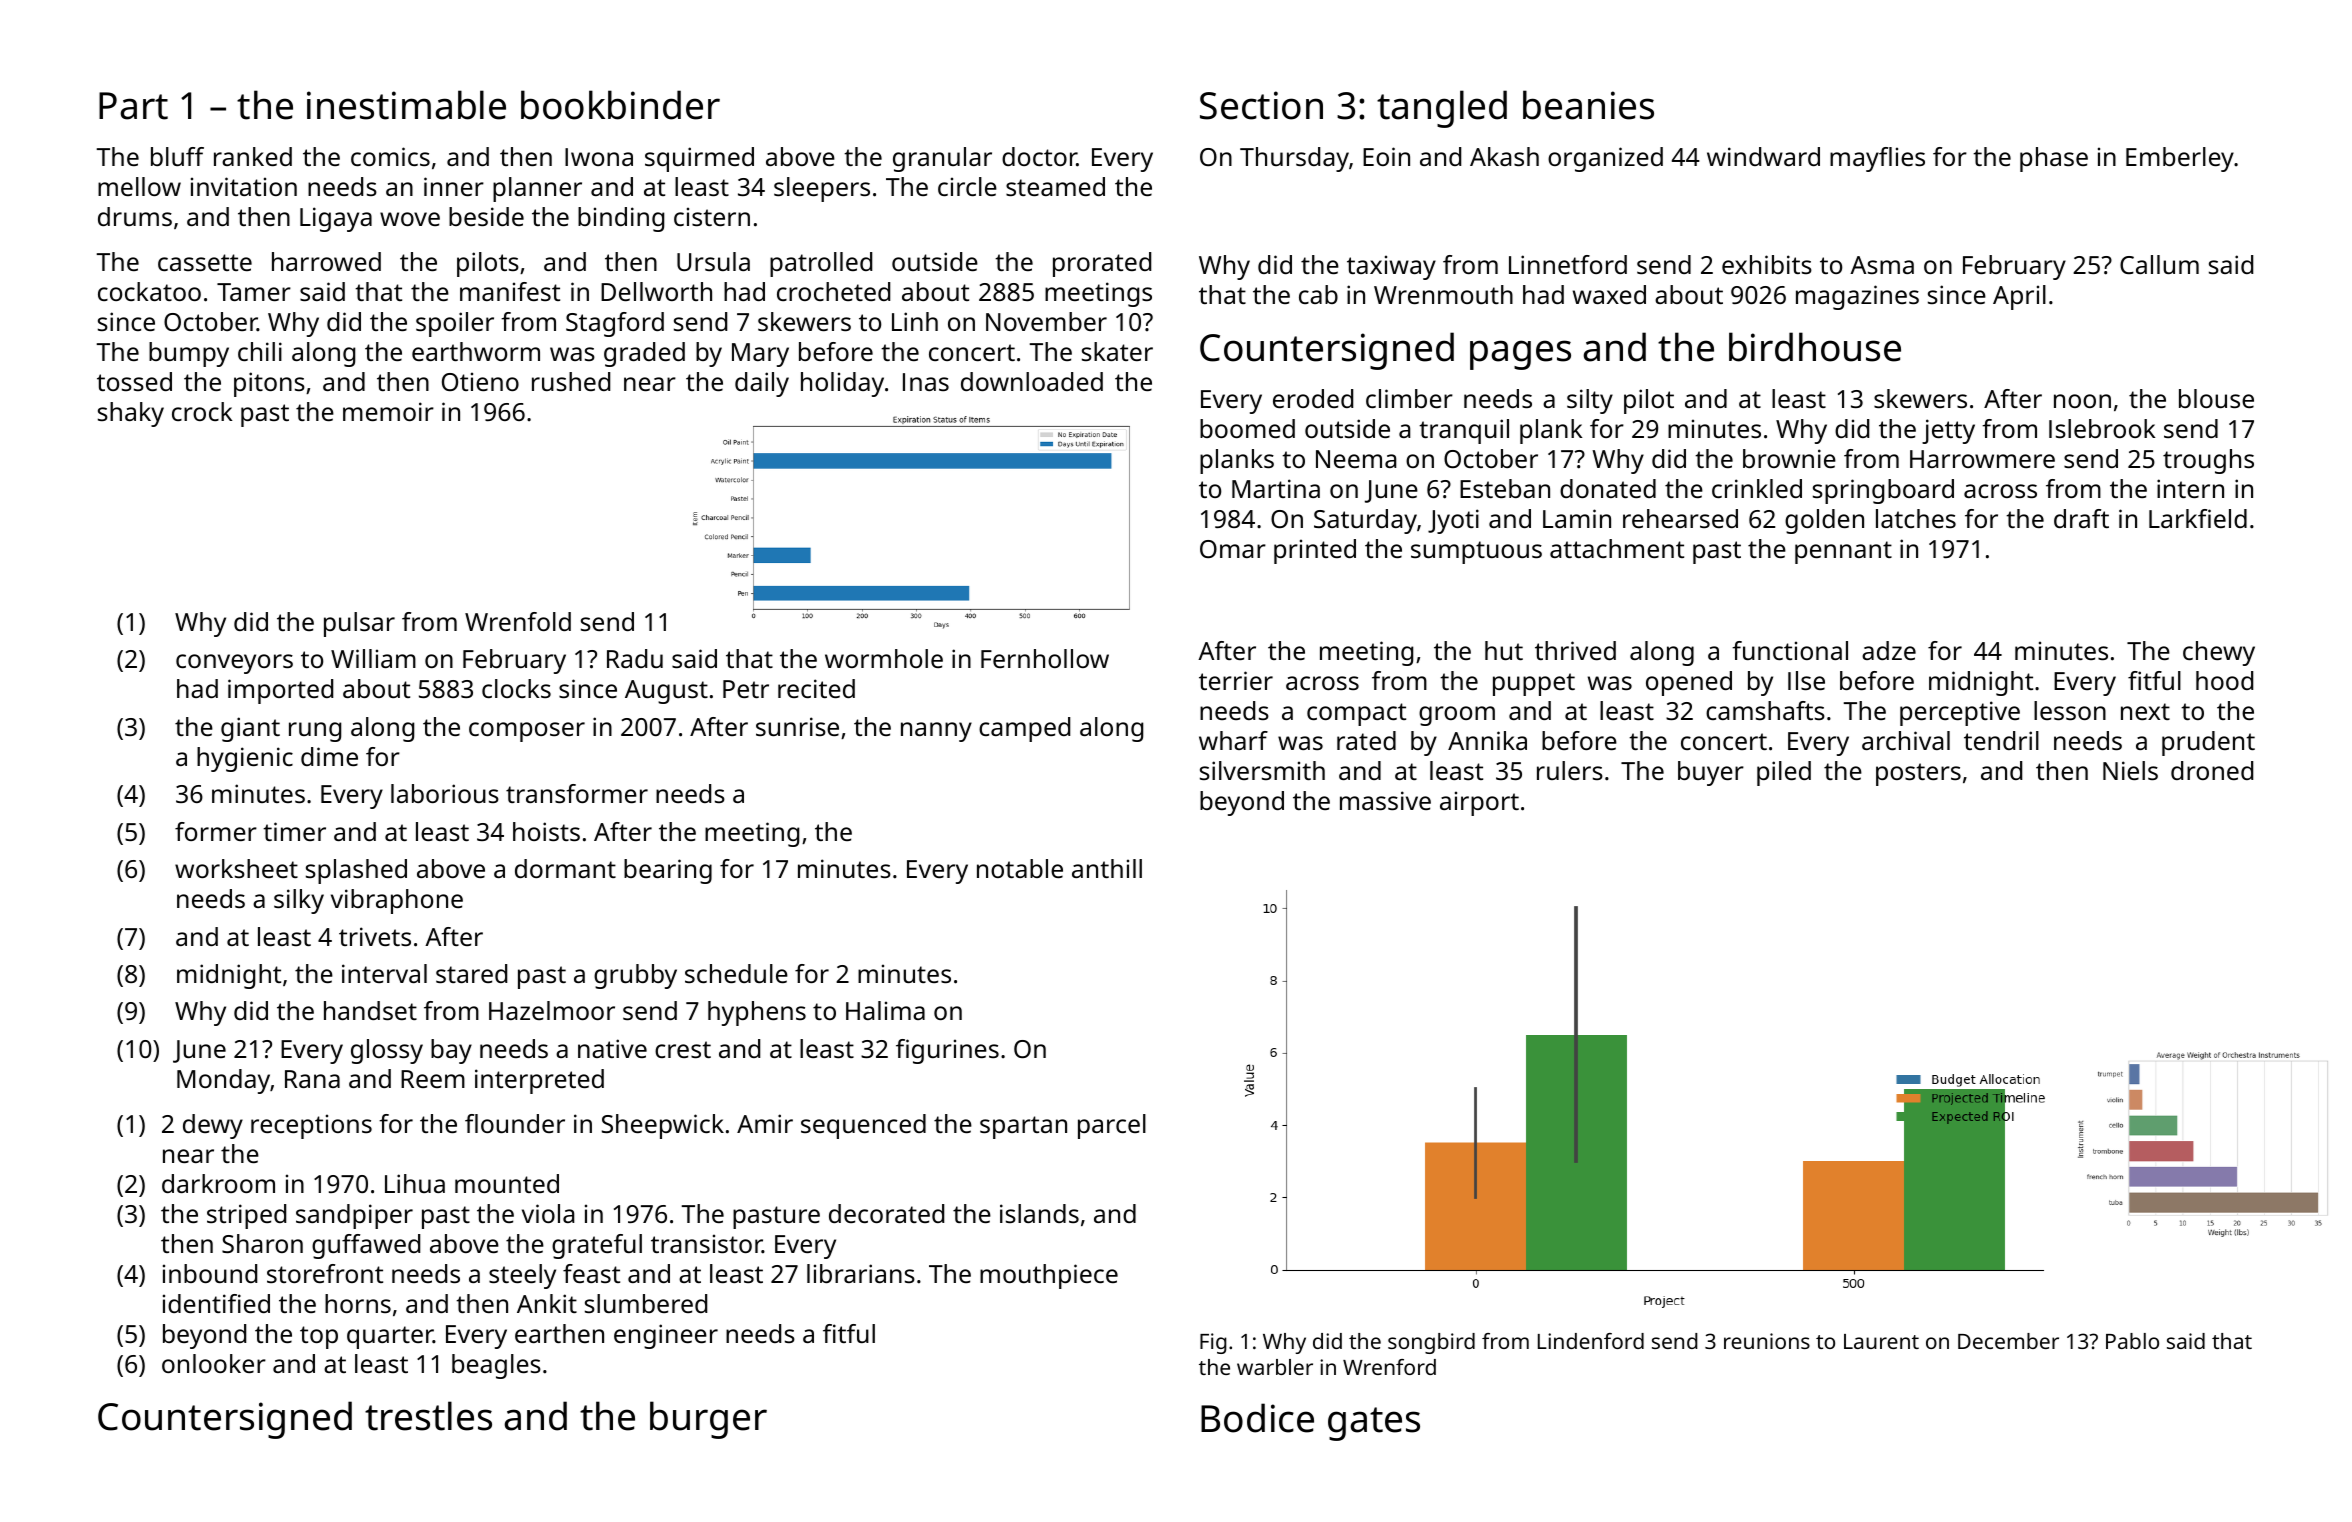  Describe the element at coordinates (1236, 680) in the image. I see `terrier` at that location.
